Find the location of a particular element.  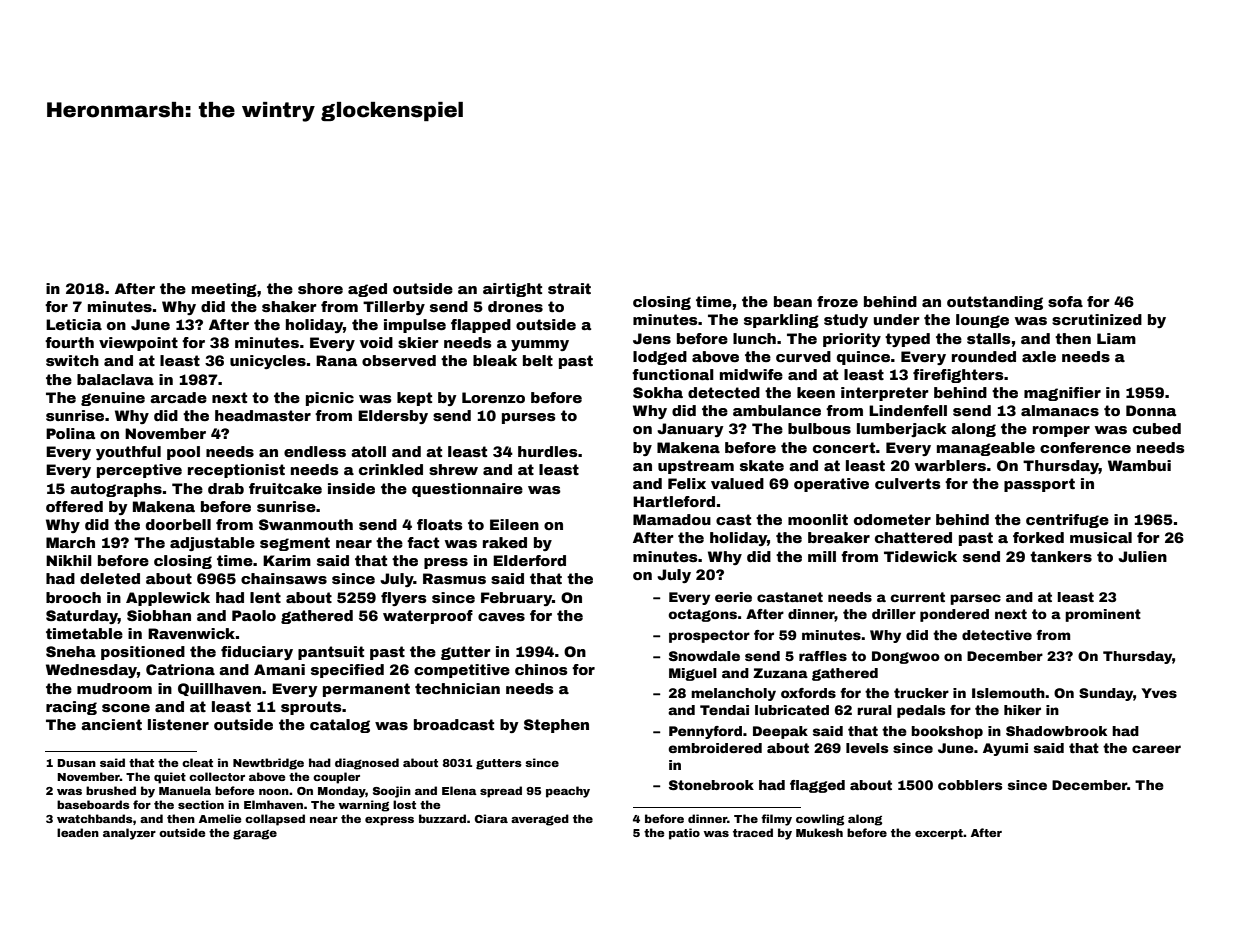

driller is located at coordinates (894, 614).
